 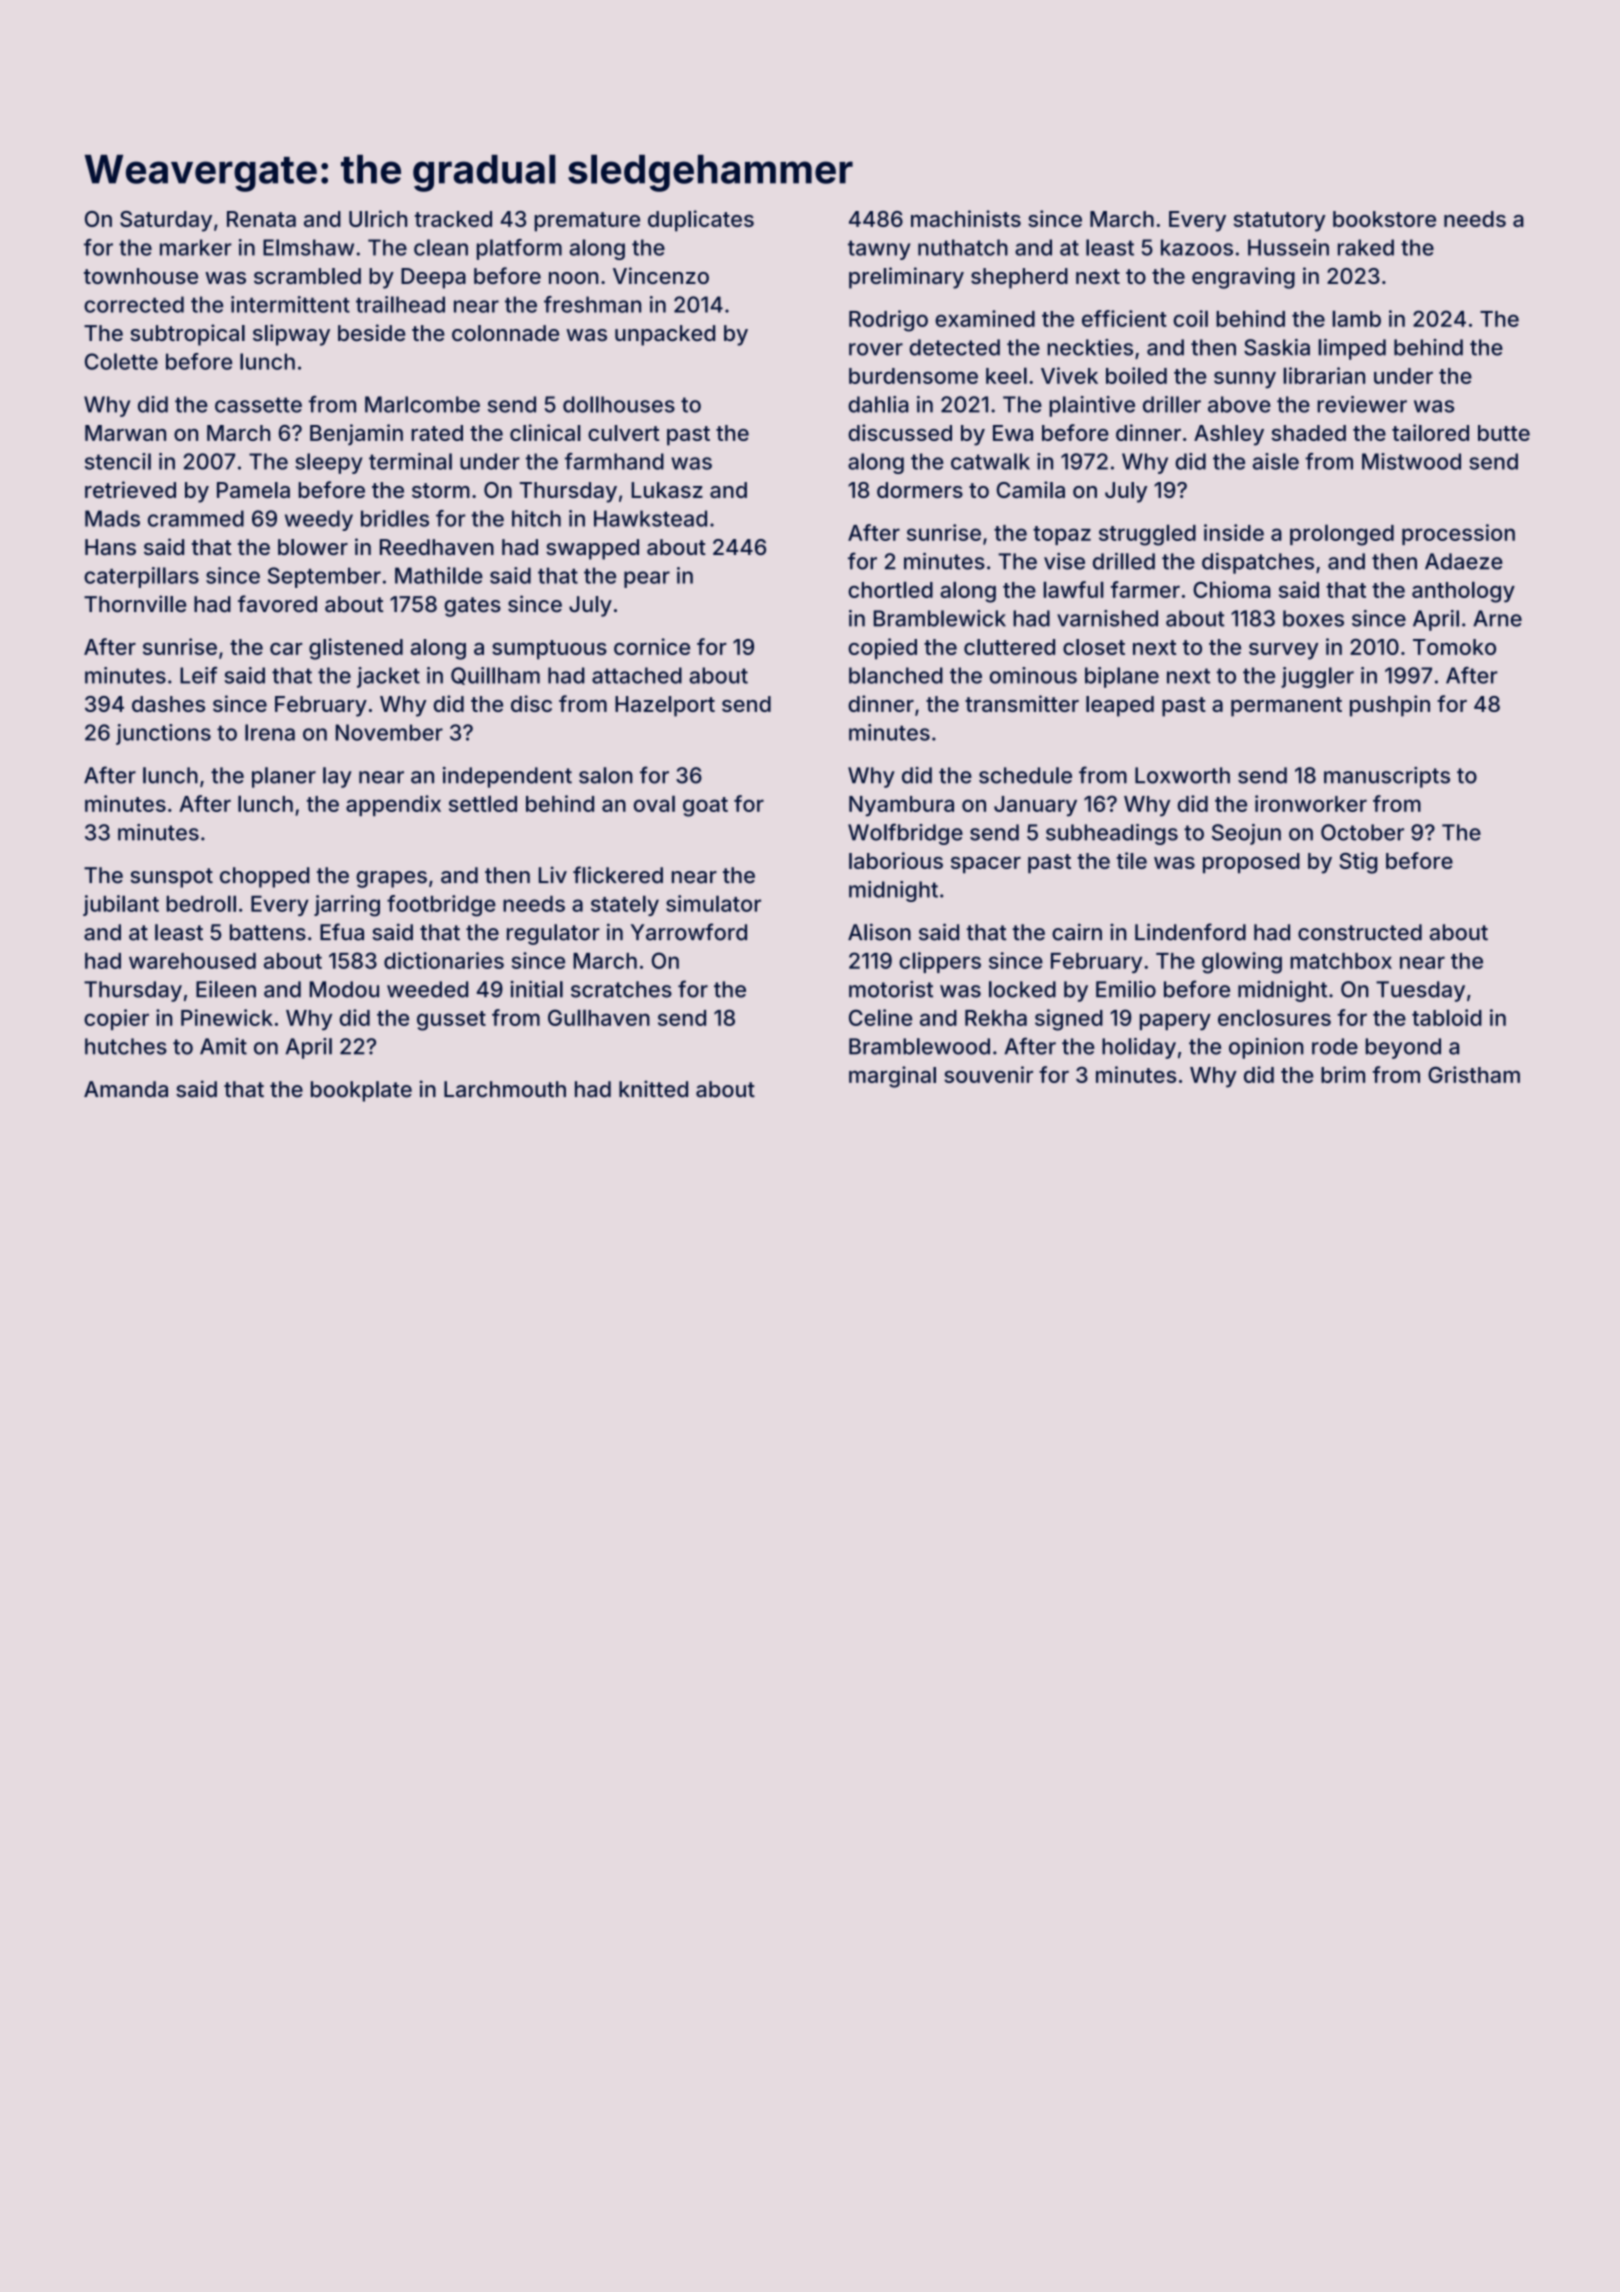 I want to click on marginal, so click(x=892, y=1077).
